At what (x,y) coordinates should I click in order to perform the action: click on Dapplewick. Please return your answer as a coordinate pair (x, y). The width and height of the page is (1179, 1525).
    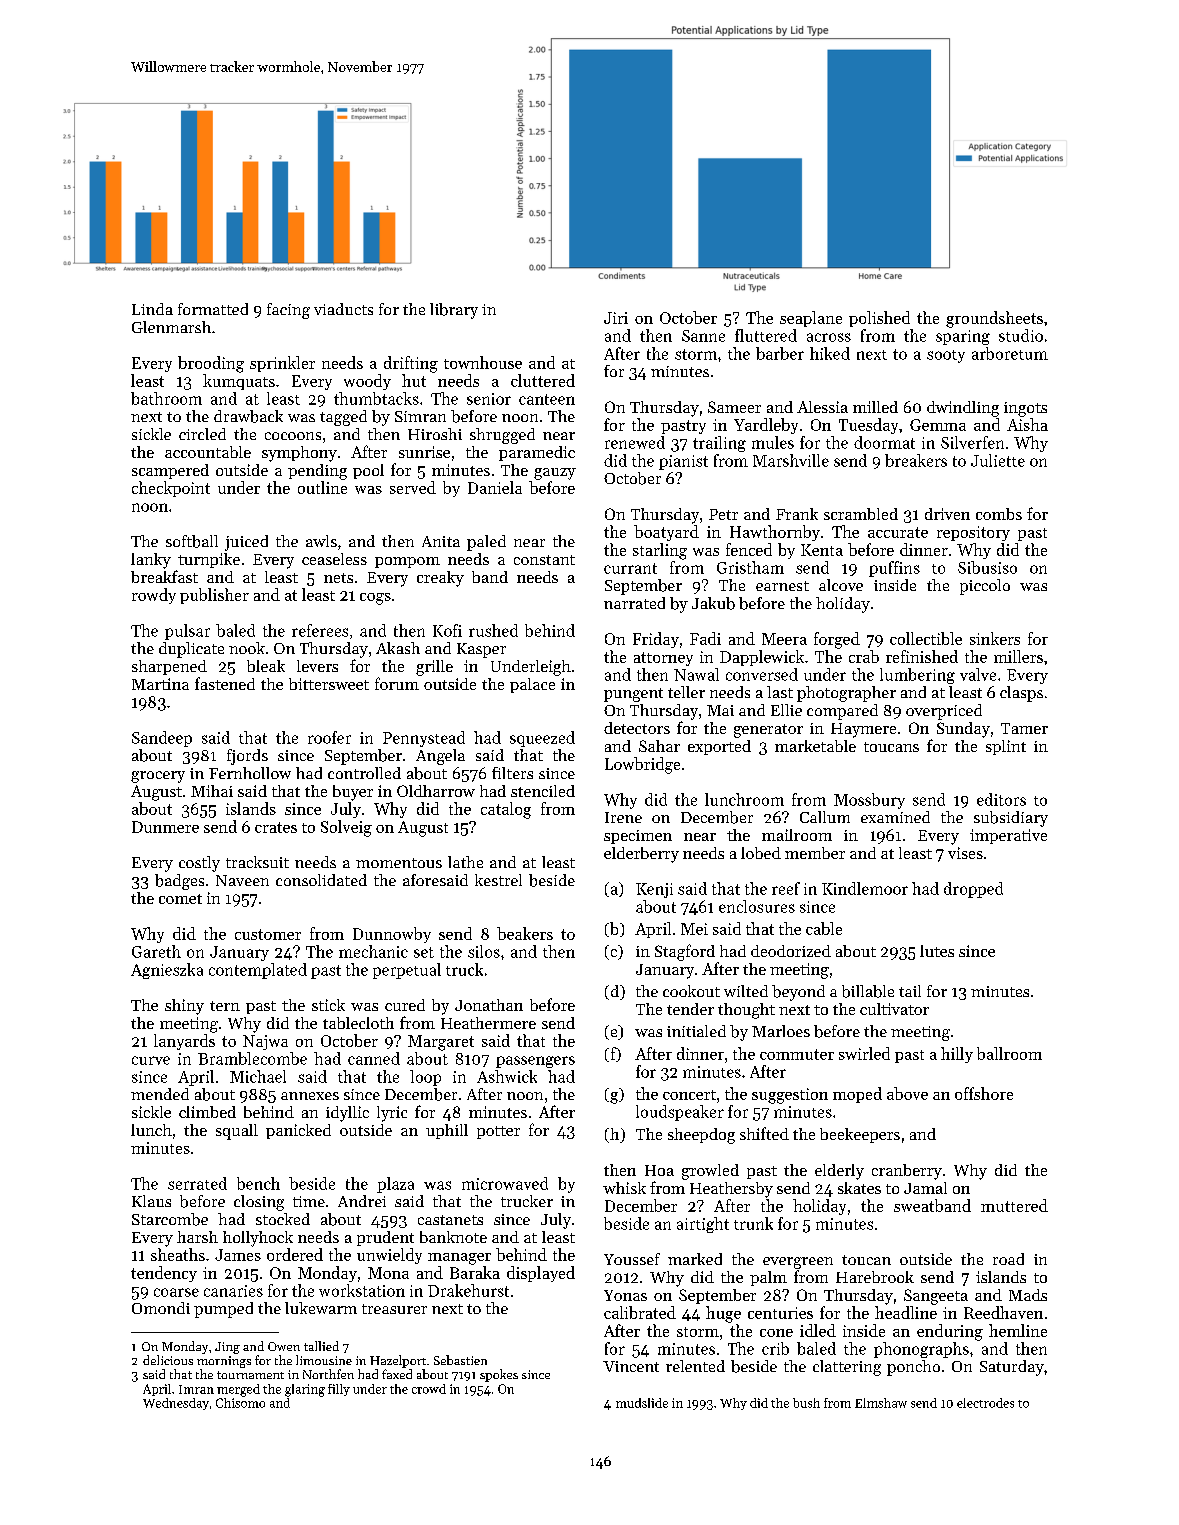
    Looking at the image, I should click on (762, 658).
